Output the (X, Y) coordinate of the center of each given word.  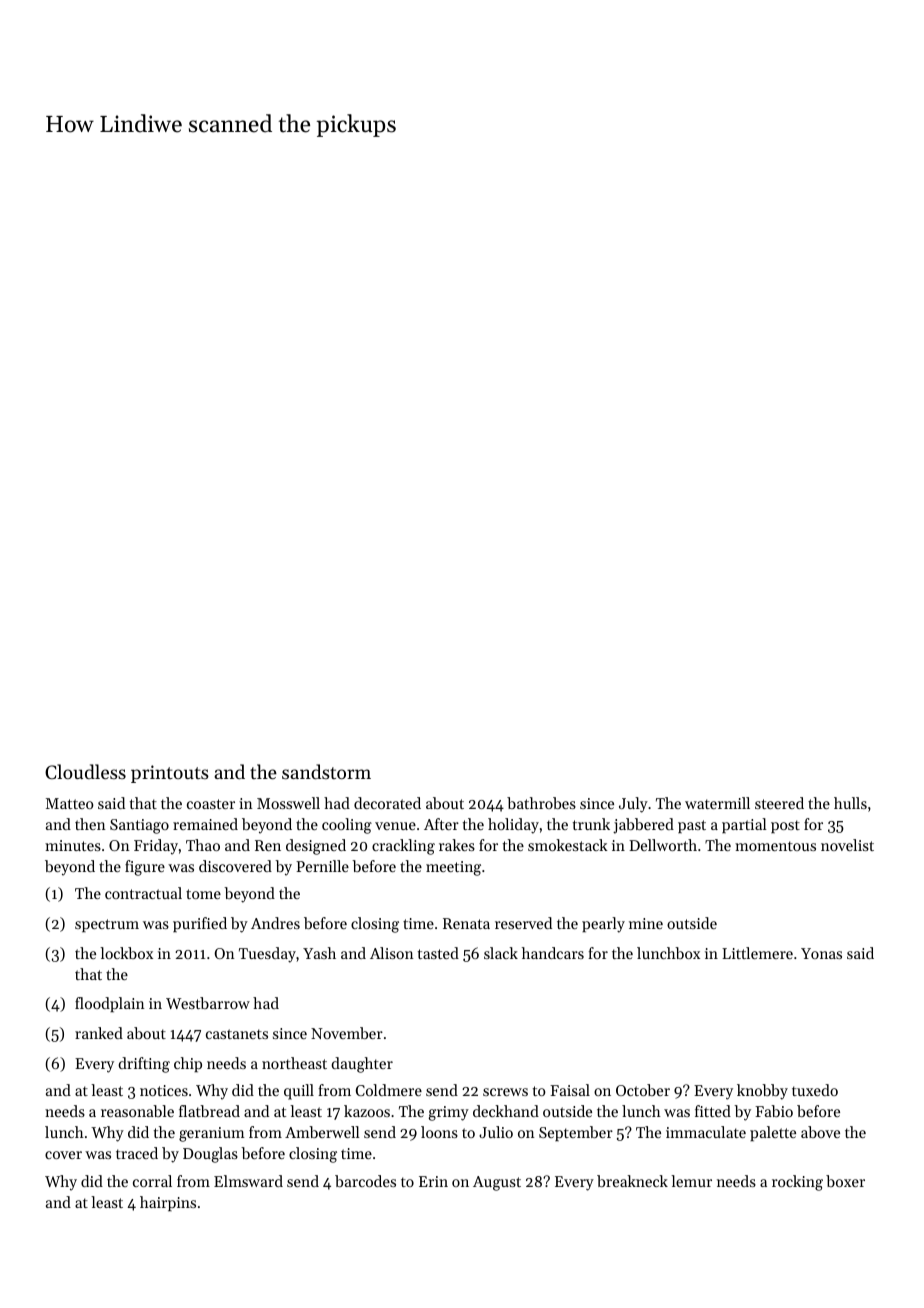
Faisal (570, 1090)
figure (145, 868)
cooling (347, 826)
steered (779, 803)
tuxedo (815, 1090)
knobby (762, 1092)
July (633, 805)
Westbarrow (208, 1003)
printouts (170, 774)
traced (137, 1153)
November (347, 1033)
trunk (591, 824)
